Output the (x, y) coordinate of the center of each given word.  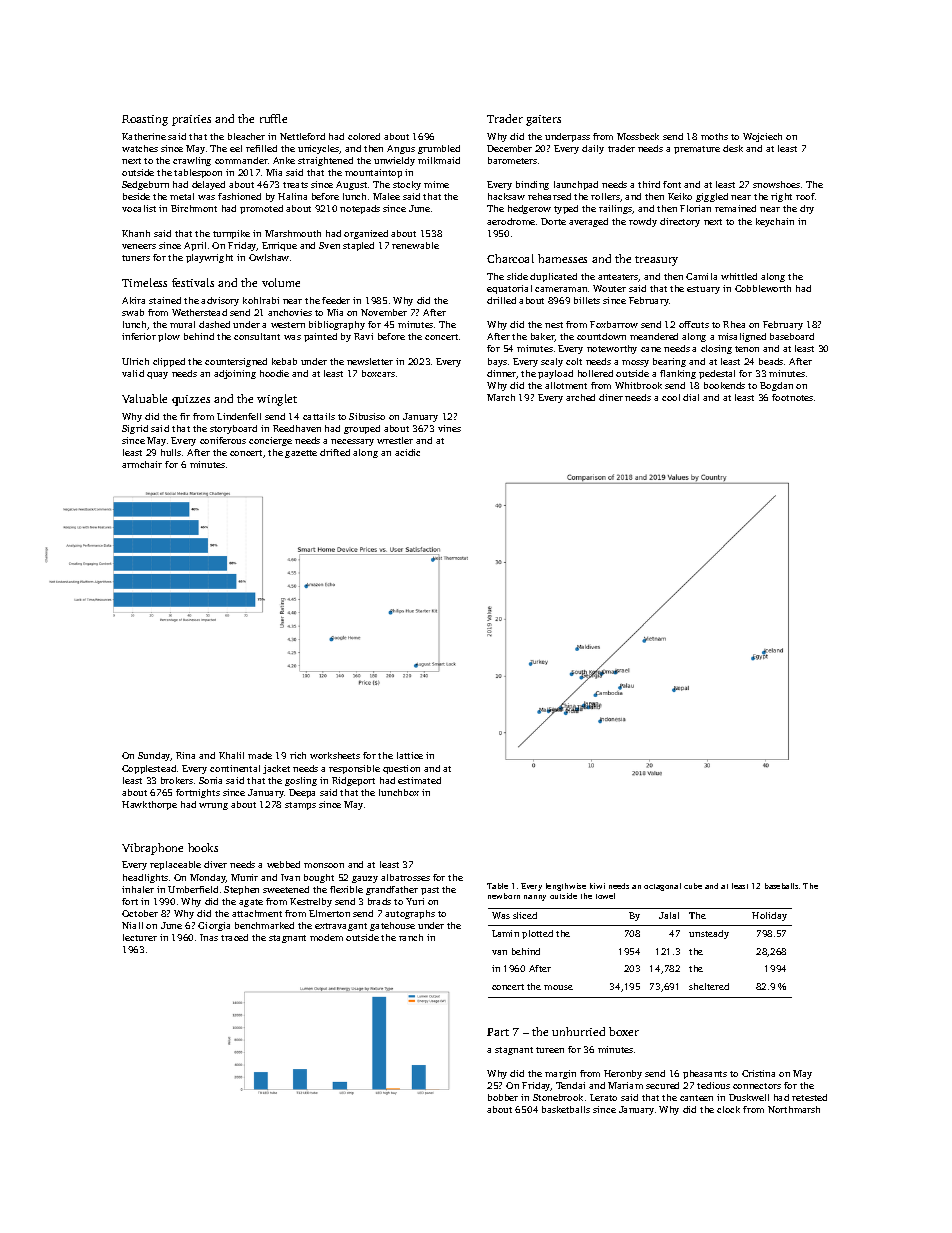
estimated (419, 780)
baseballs (781, 886)
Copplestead (149, 769)
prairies (191, 120)
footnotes (792, 397)
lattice (410, 755)
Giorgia (214, 926)
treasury (656, 261)
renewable (415, 245)
